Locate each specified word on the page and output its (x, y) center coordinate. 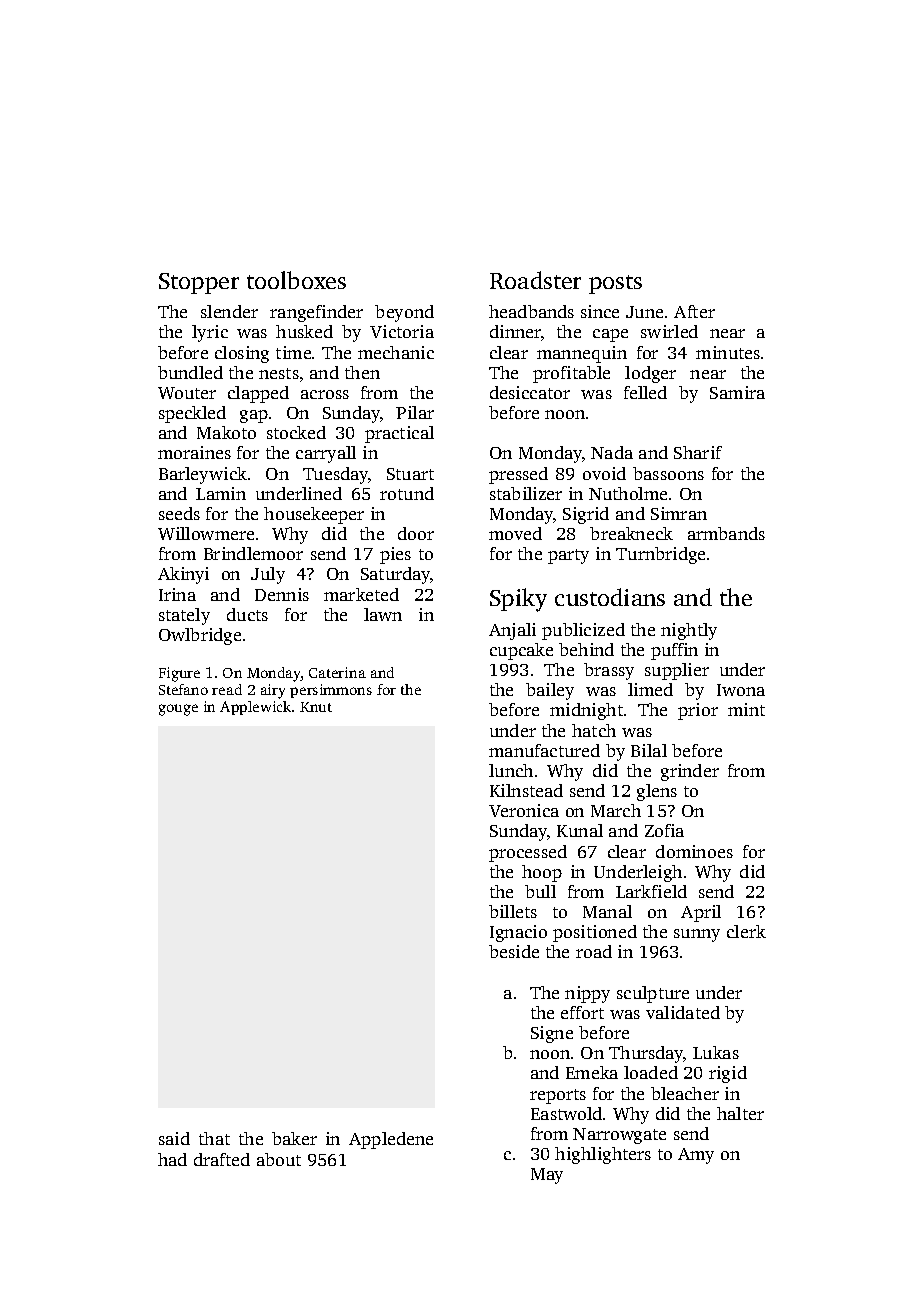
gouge (178, 710)
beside (514, 951)
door (416, 533)
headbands (531, 311)
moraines (194, 452)
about (279, 1159)
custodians (610, 597)
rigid (728, 1074)
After (694, 311)
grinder (690, 772)
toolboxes (296, 280)
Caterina (337, 672)
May (547, 1176)
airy (273, 691)
